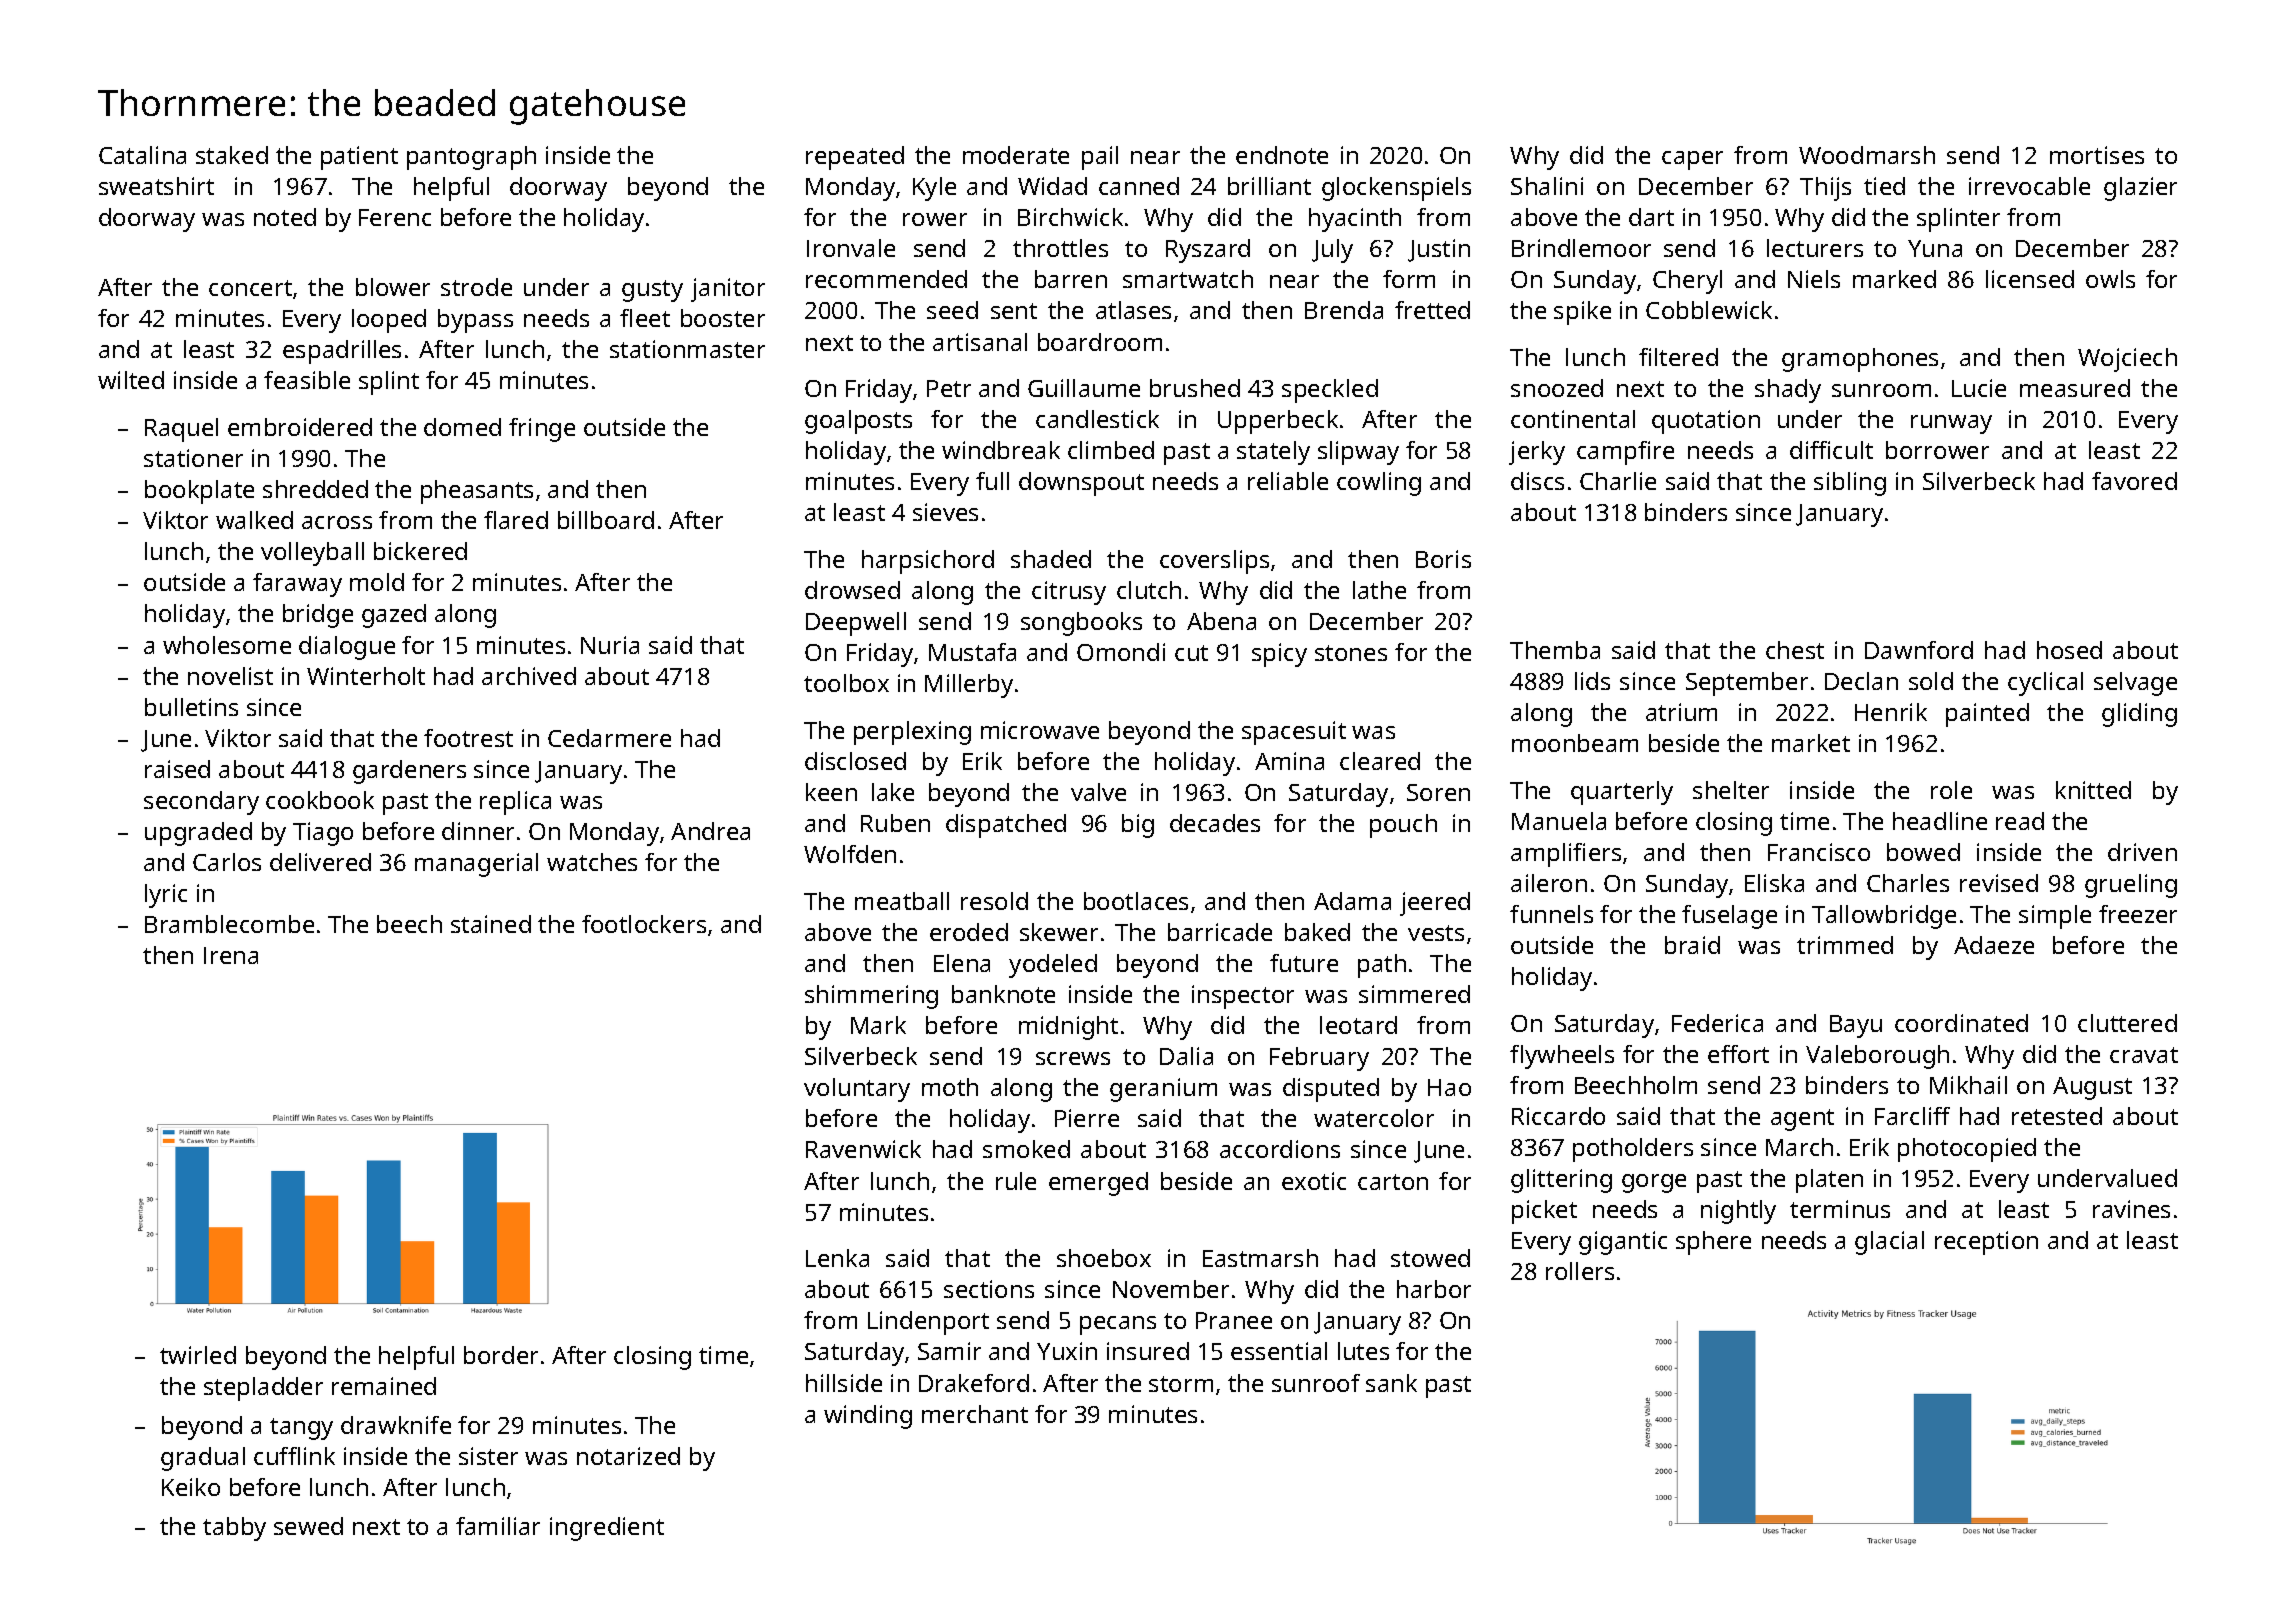  I want to click on dispatched, so click(1006, 826).
